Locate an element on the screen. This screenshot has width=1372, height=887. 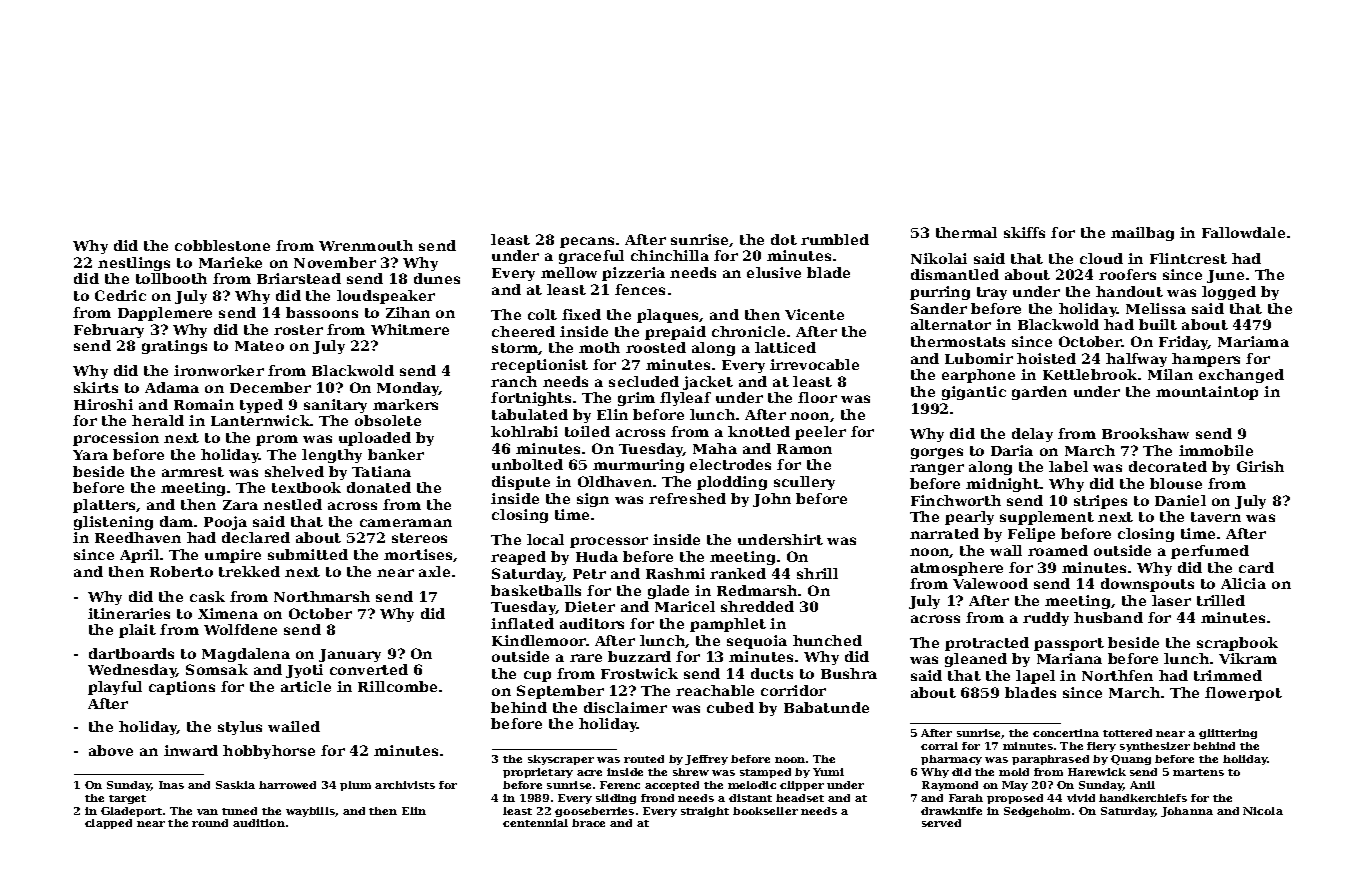
peeler is located at coordinates (820, 433).
